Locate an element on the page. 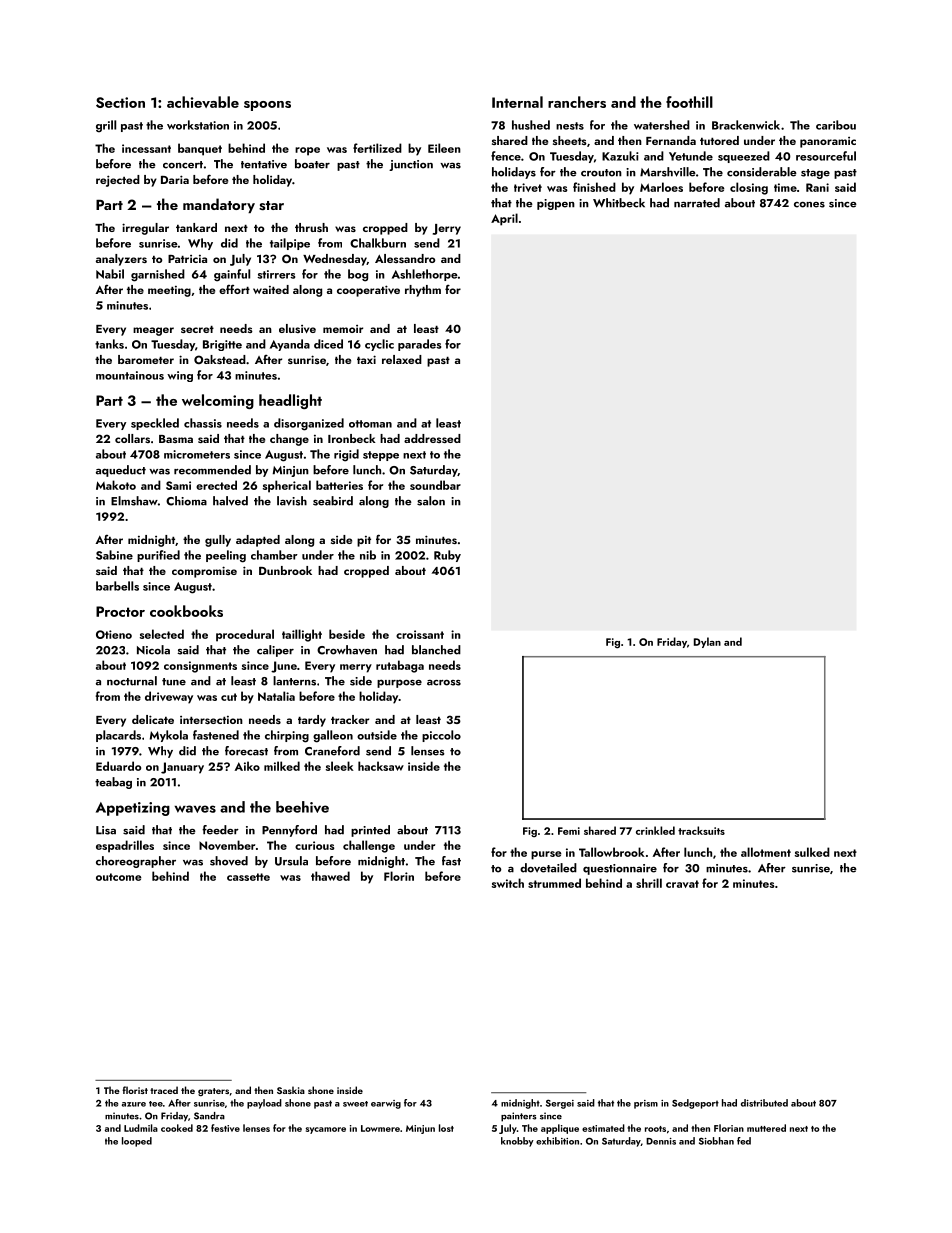 This image has height=1233, width=952. adapted is located at coordinates (258, 541).
